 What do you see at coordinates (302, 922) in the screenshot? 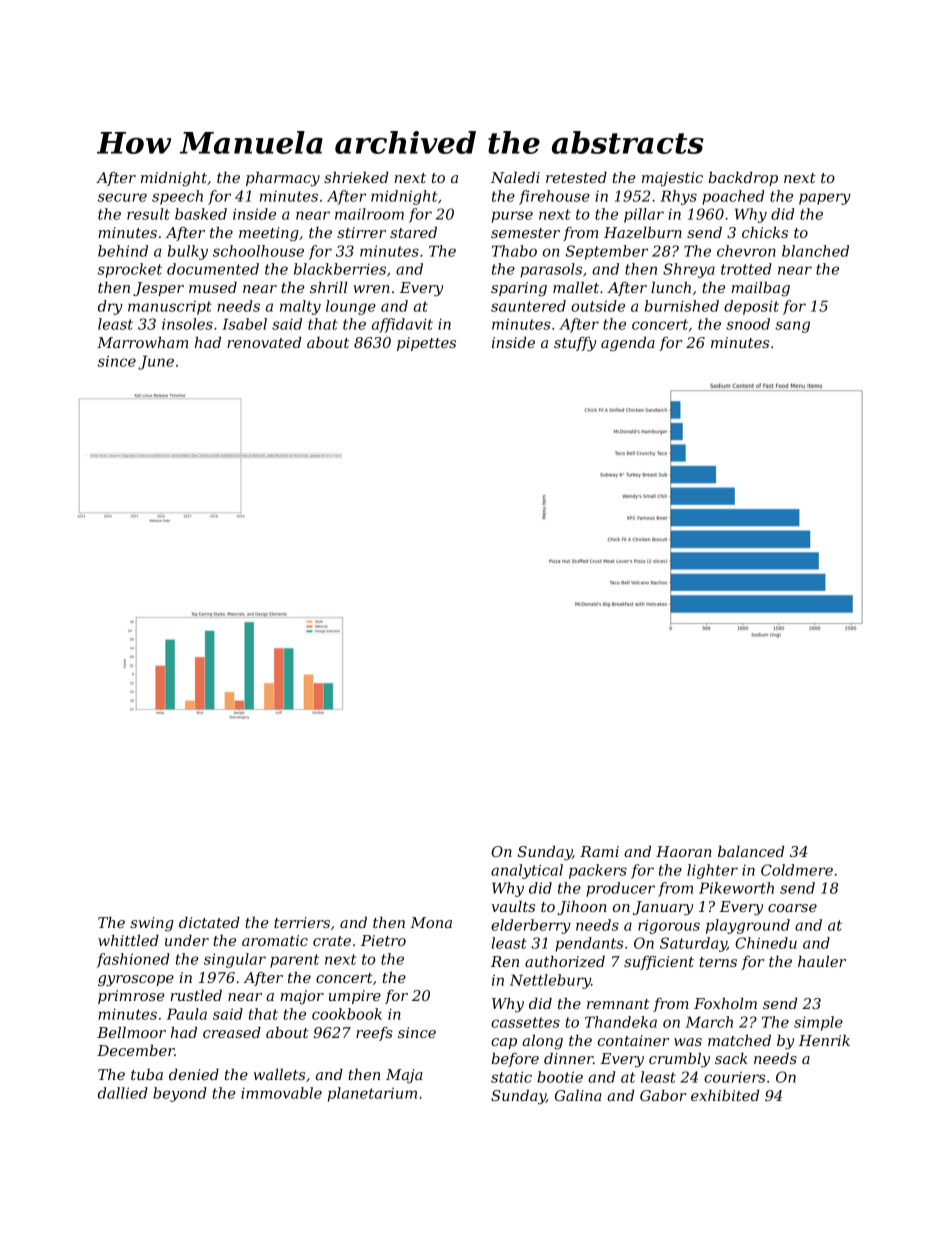
I see `terriers` at bounding box center [302, 922].
